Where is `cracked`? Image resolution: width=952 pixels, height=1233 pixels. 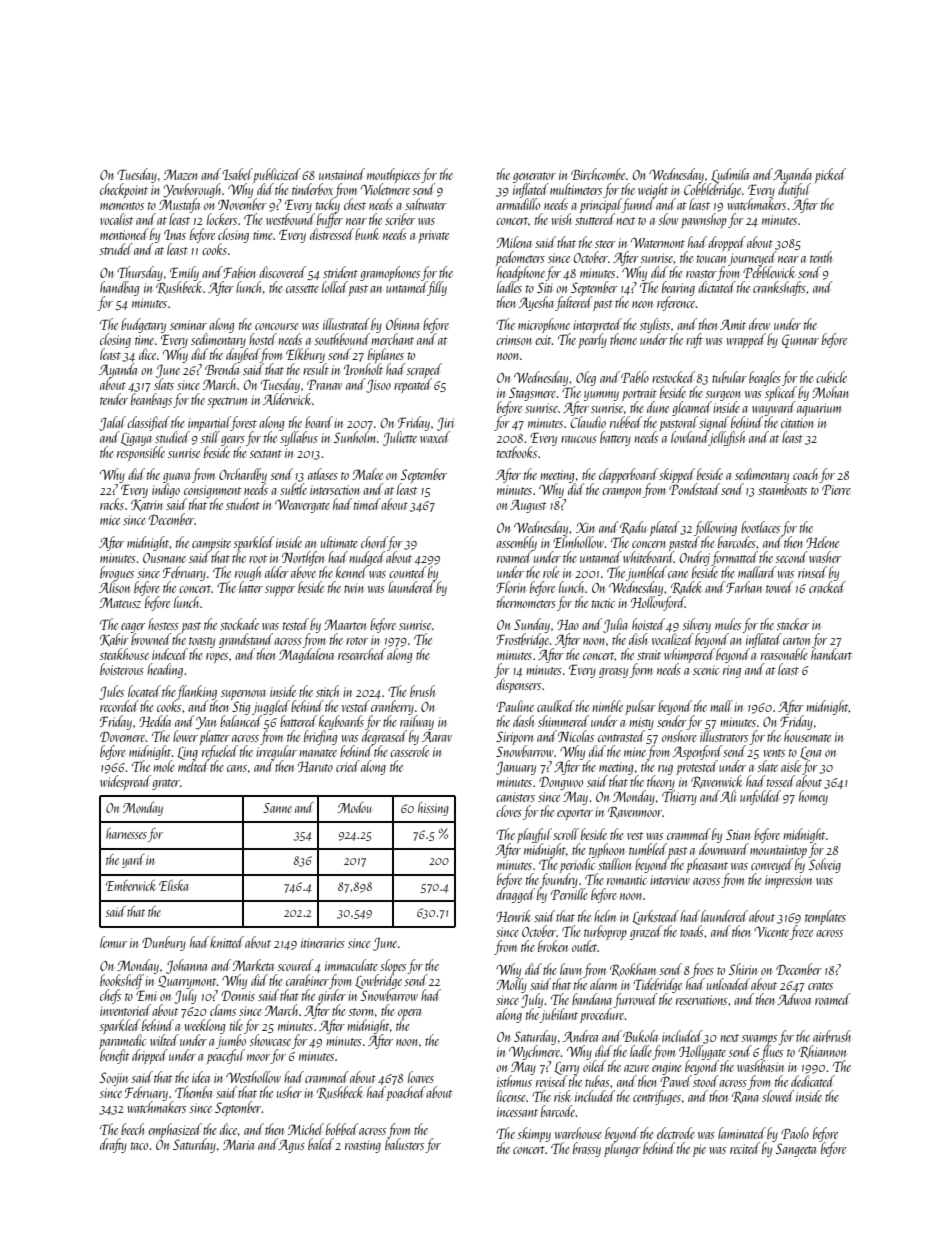
cracked is located at coordinates (827, 587).
